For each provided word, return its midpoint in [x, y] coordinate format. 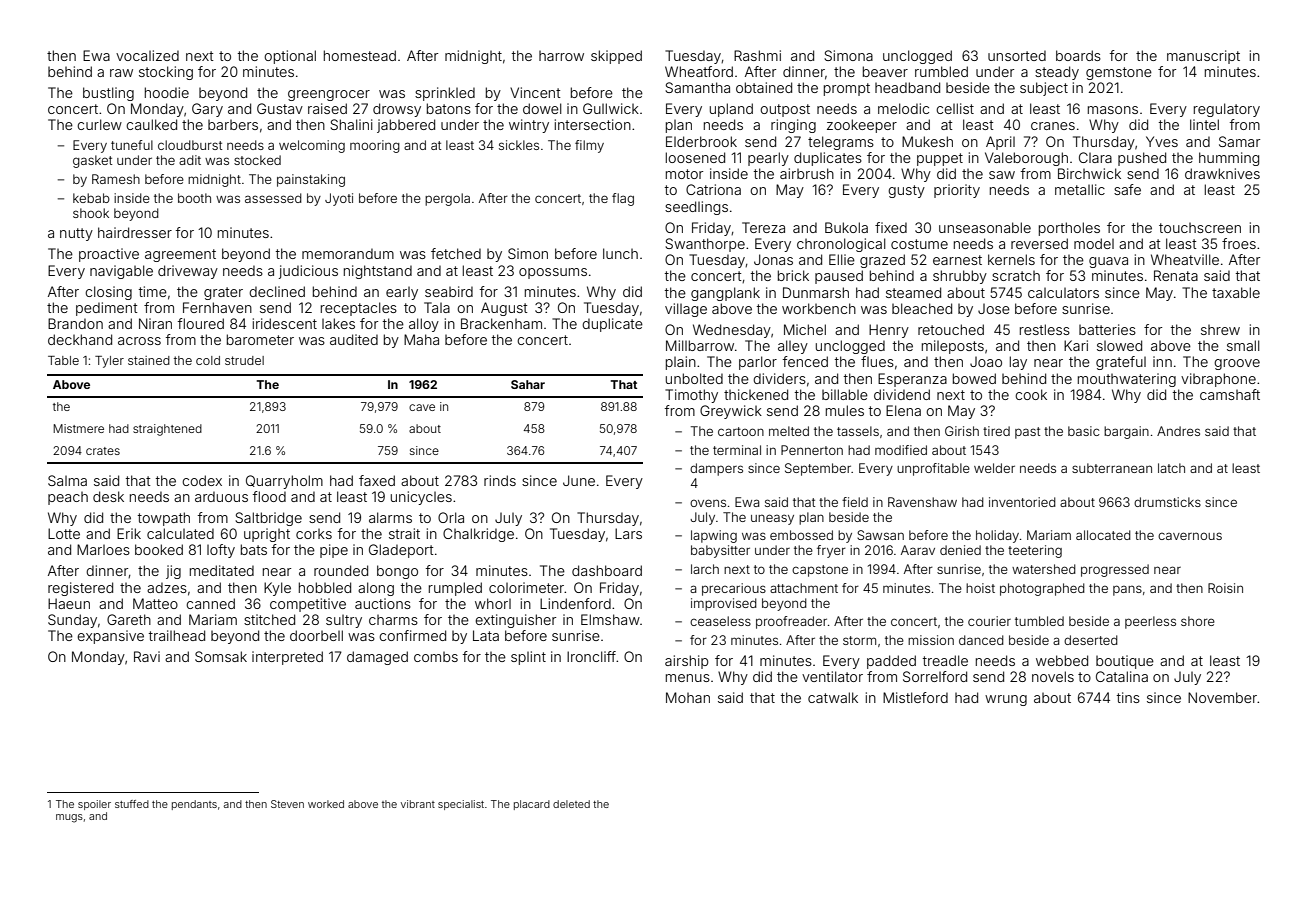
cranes [1053, 126]
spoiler [94, 805]
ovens [708, 503]
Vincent [535, 92]
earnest [957, 260]
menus [688, 678]
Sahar [528, 384]
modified [901, 450]
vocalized [147, 55]
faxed [377, 480]
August [504, 309]
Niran [155, 323]
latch [1171, 468]
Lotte [64, 533]
